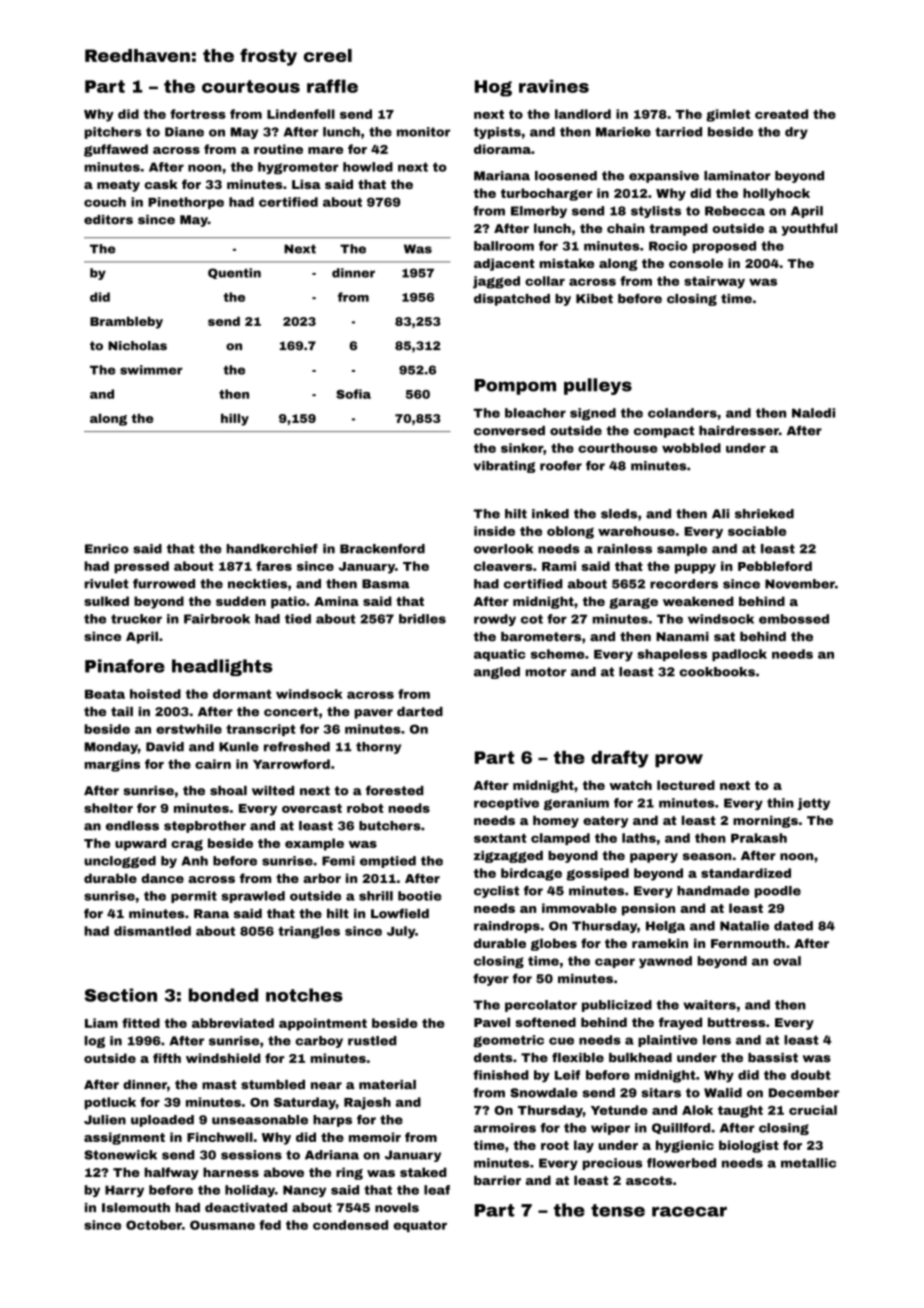  Describe the element at coordinates (773, 1058) in the document. I see `bassist` at that location.
